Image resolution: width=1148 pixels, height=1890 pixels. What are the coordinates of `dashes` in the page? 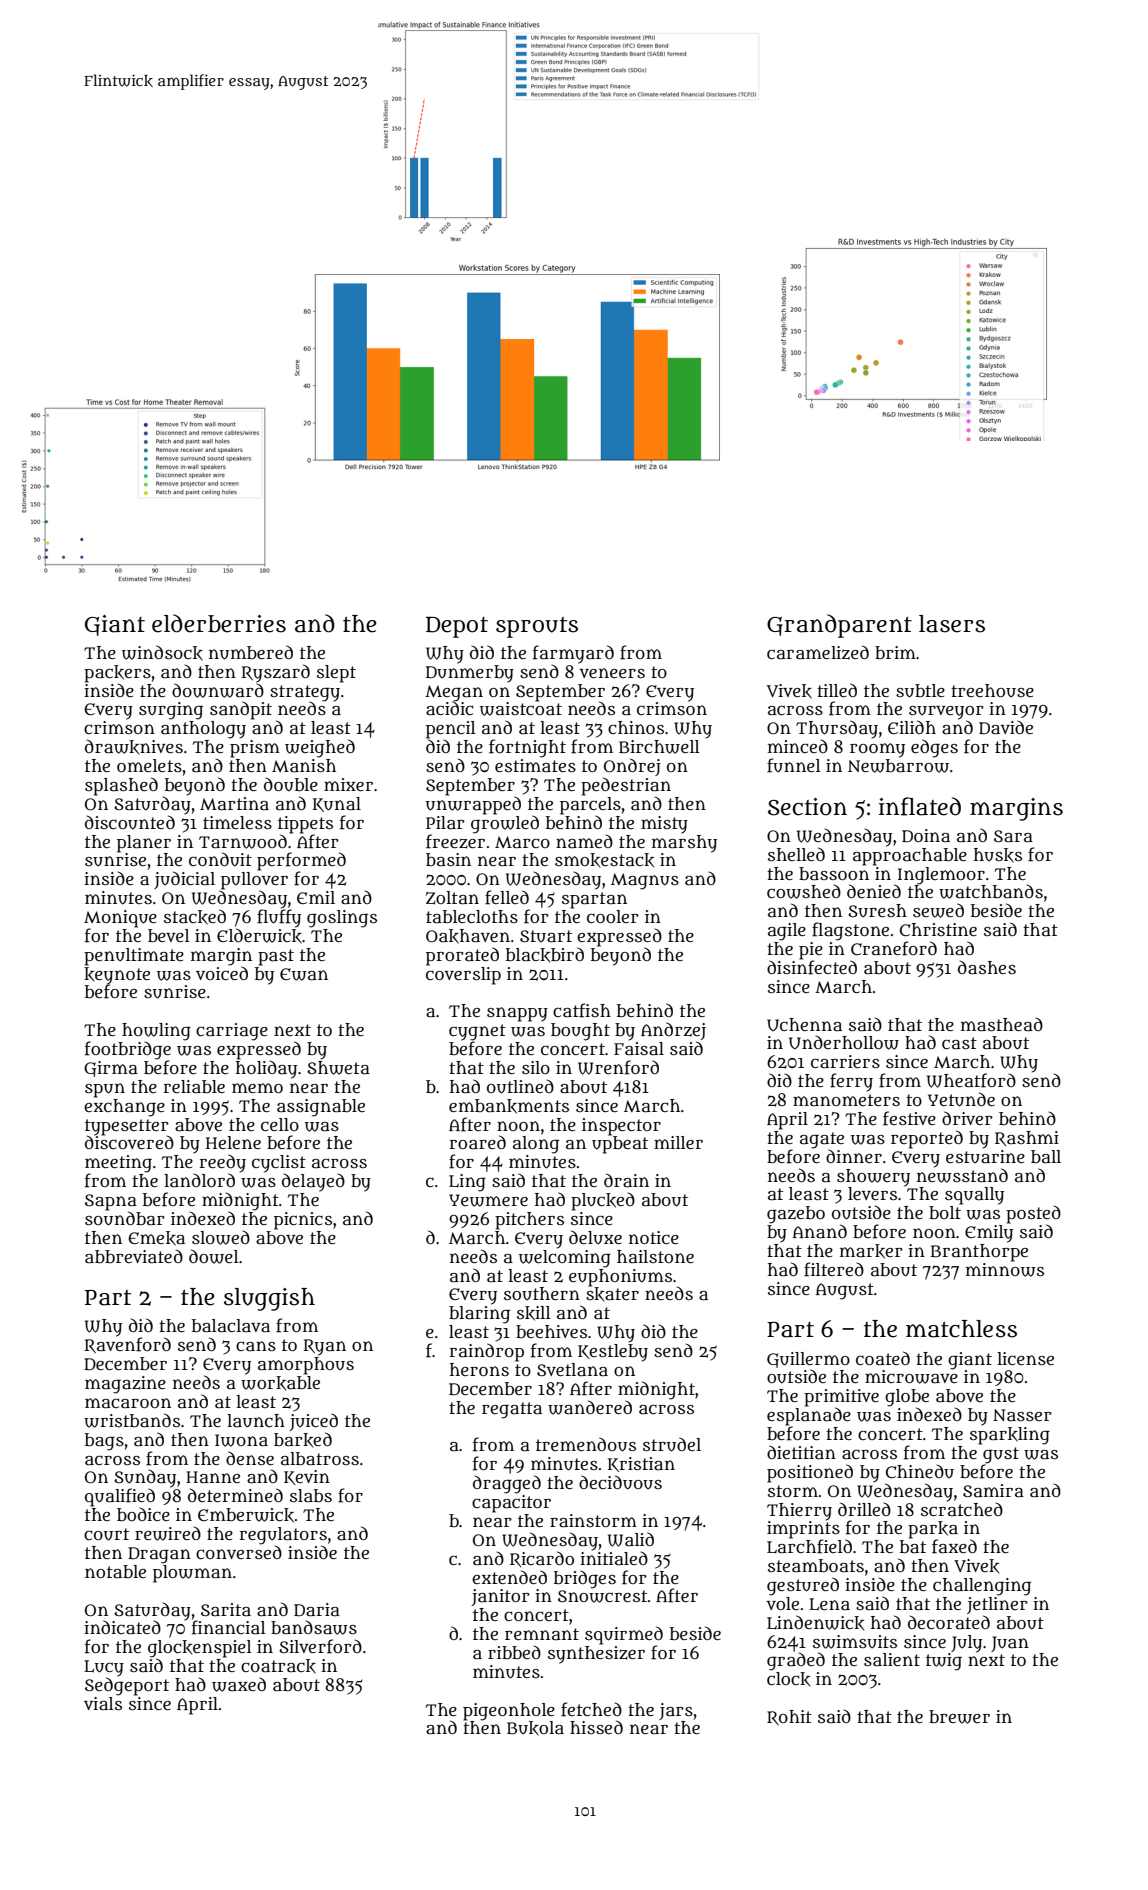 It's located at (987, 967).
